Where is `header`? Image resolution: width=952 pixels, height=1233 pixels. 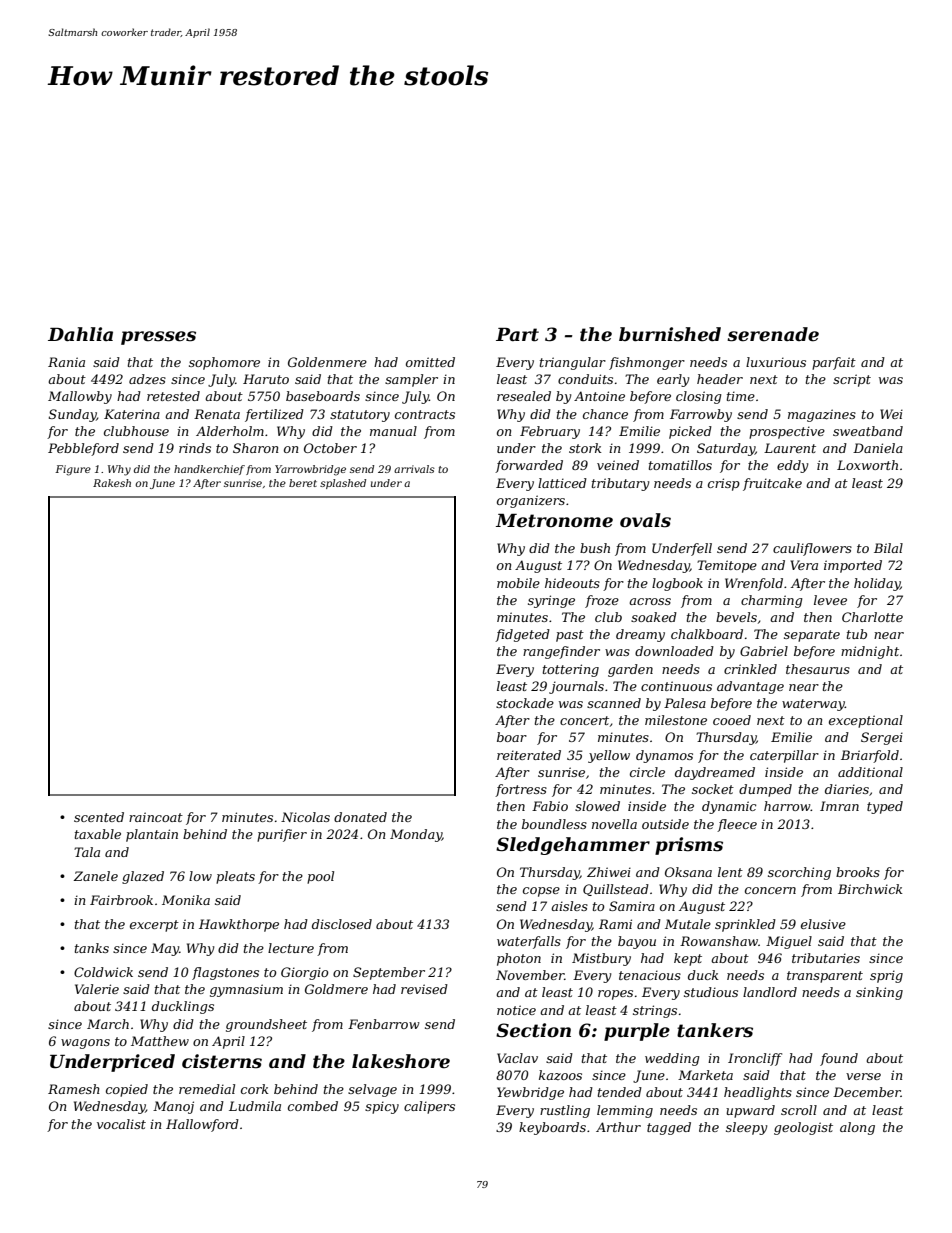 header is located at coordinates (720, 379).
